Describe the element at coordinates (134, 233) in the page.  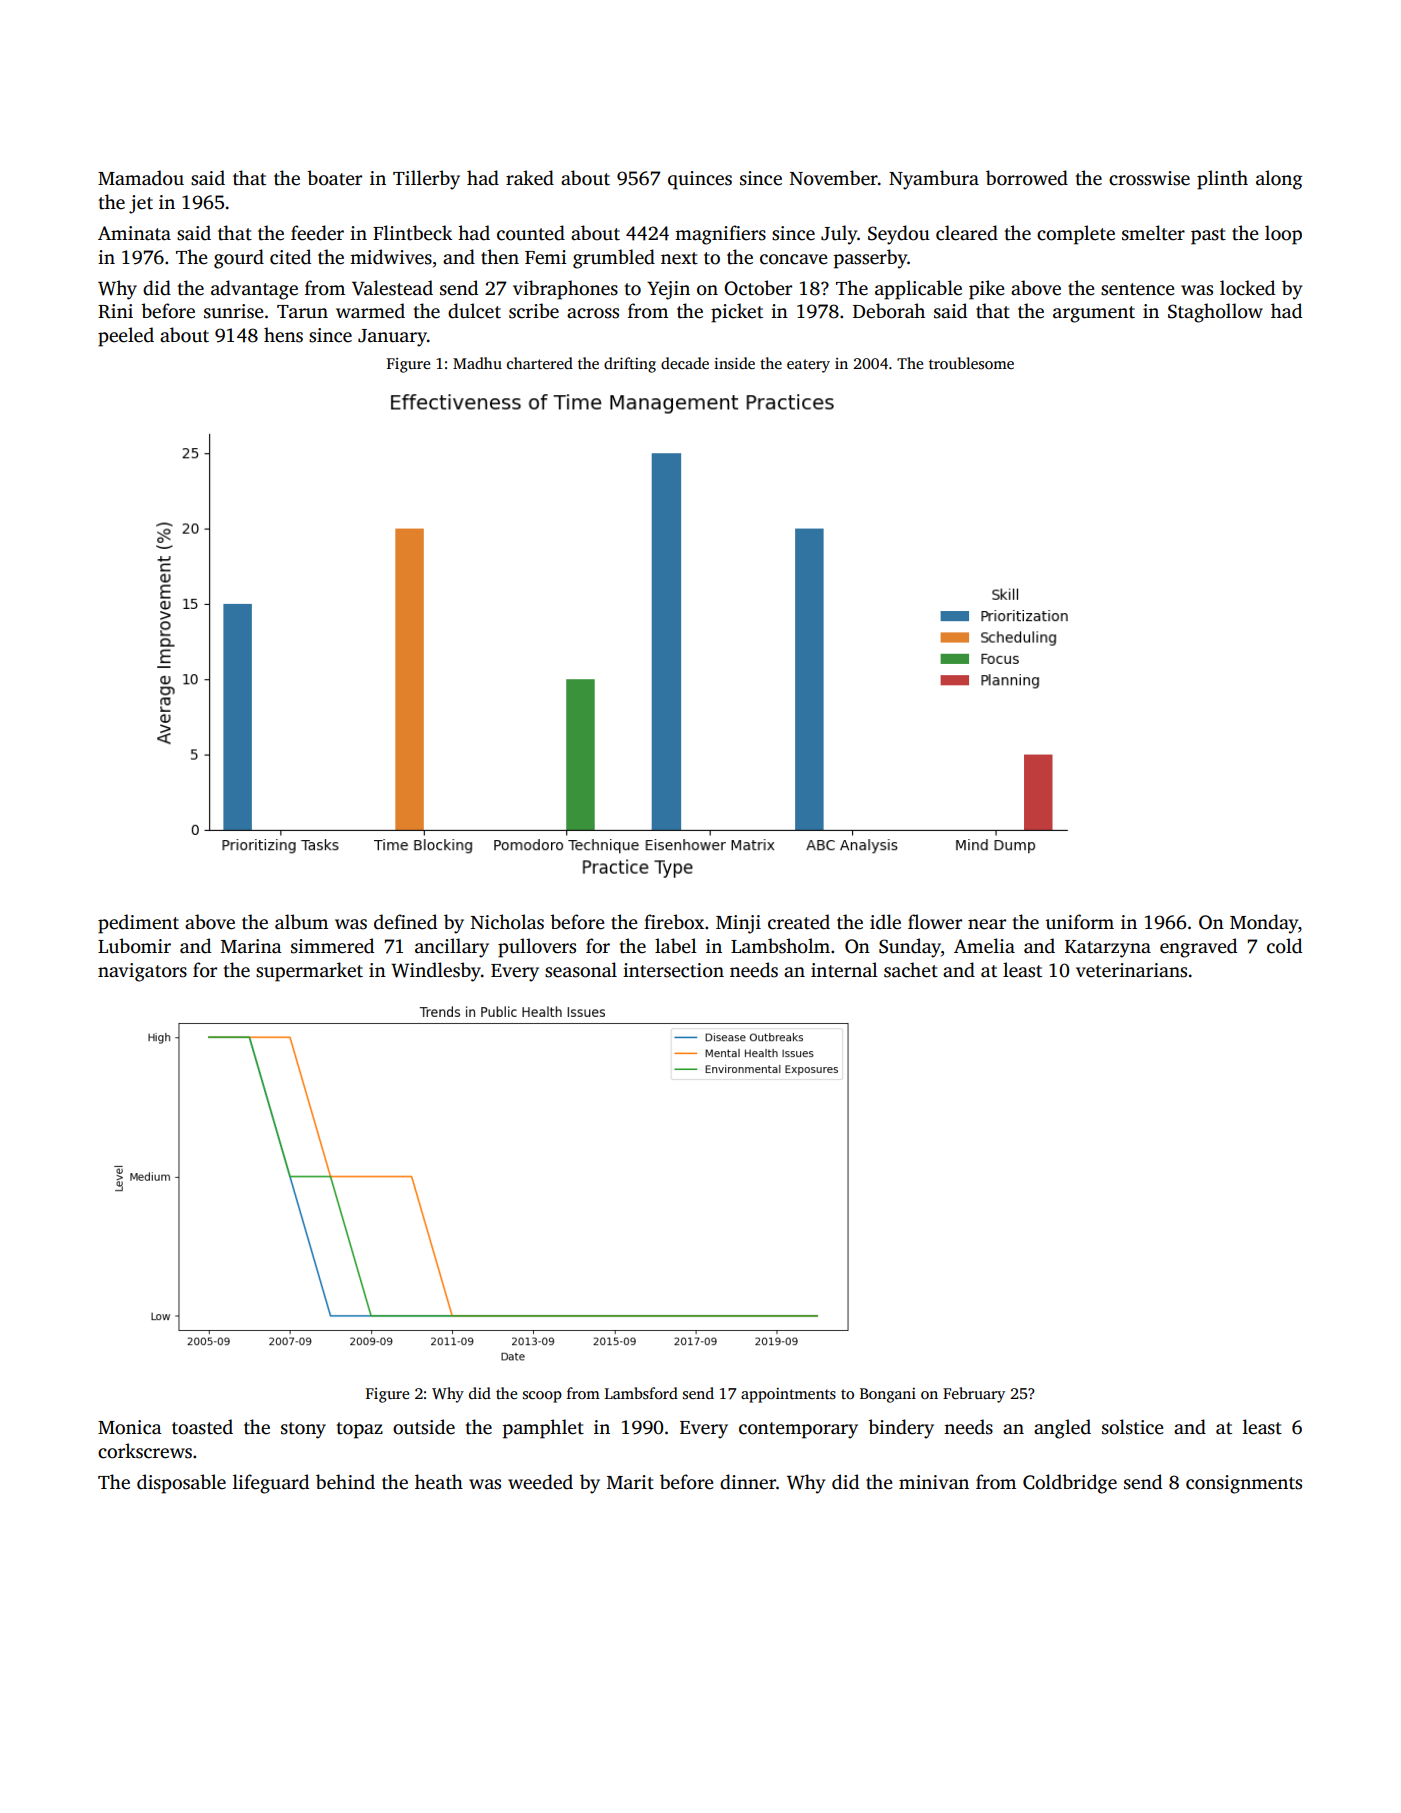
I see `Aminata` at that location.
